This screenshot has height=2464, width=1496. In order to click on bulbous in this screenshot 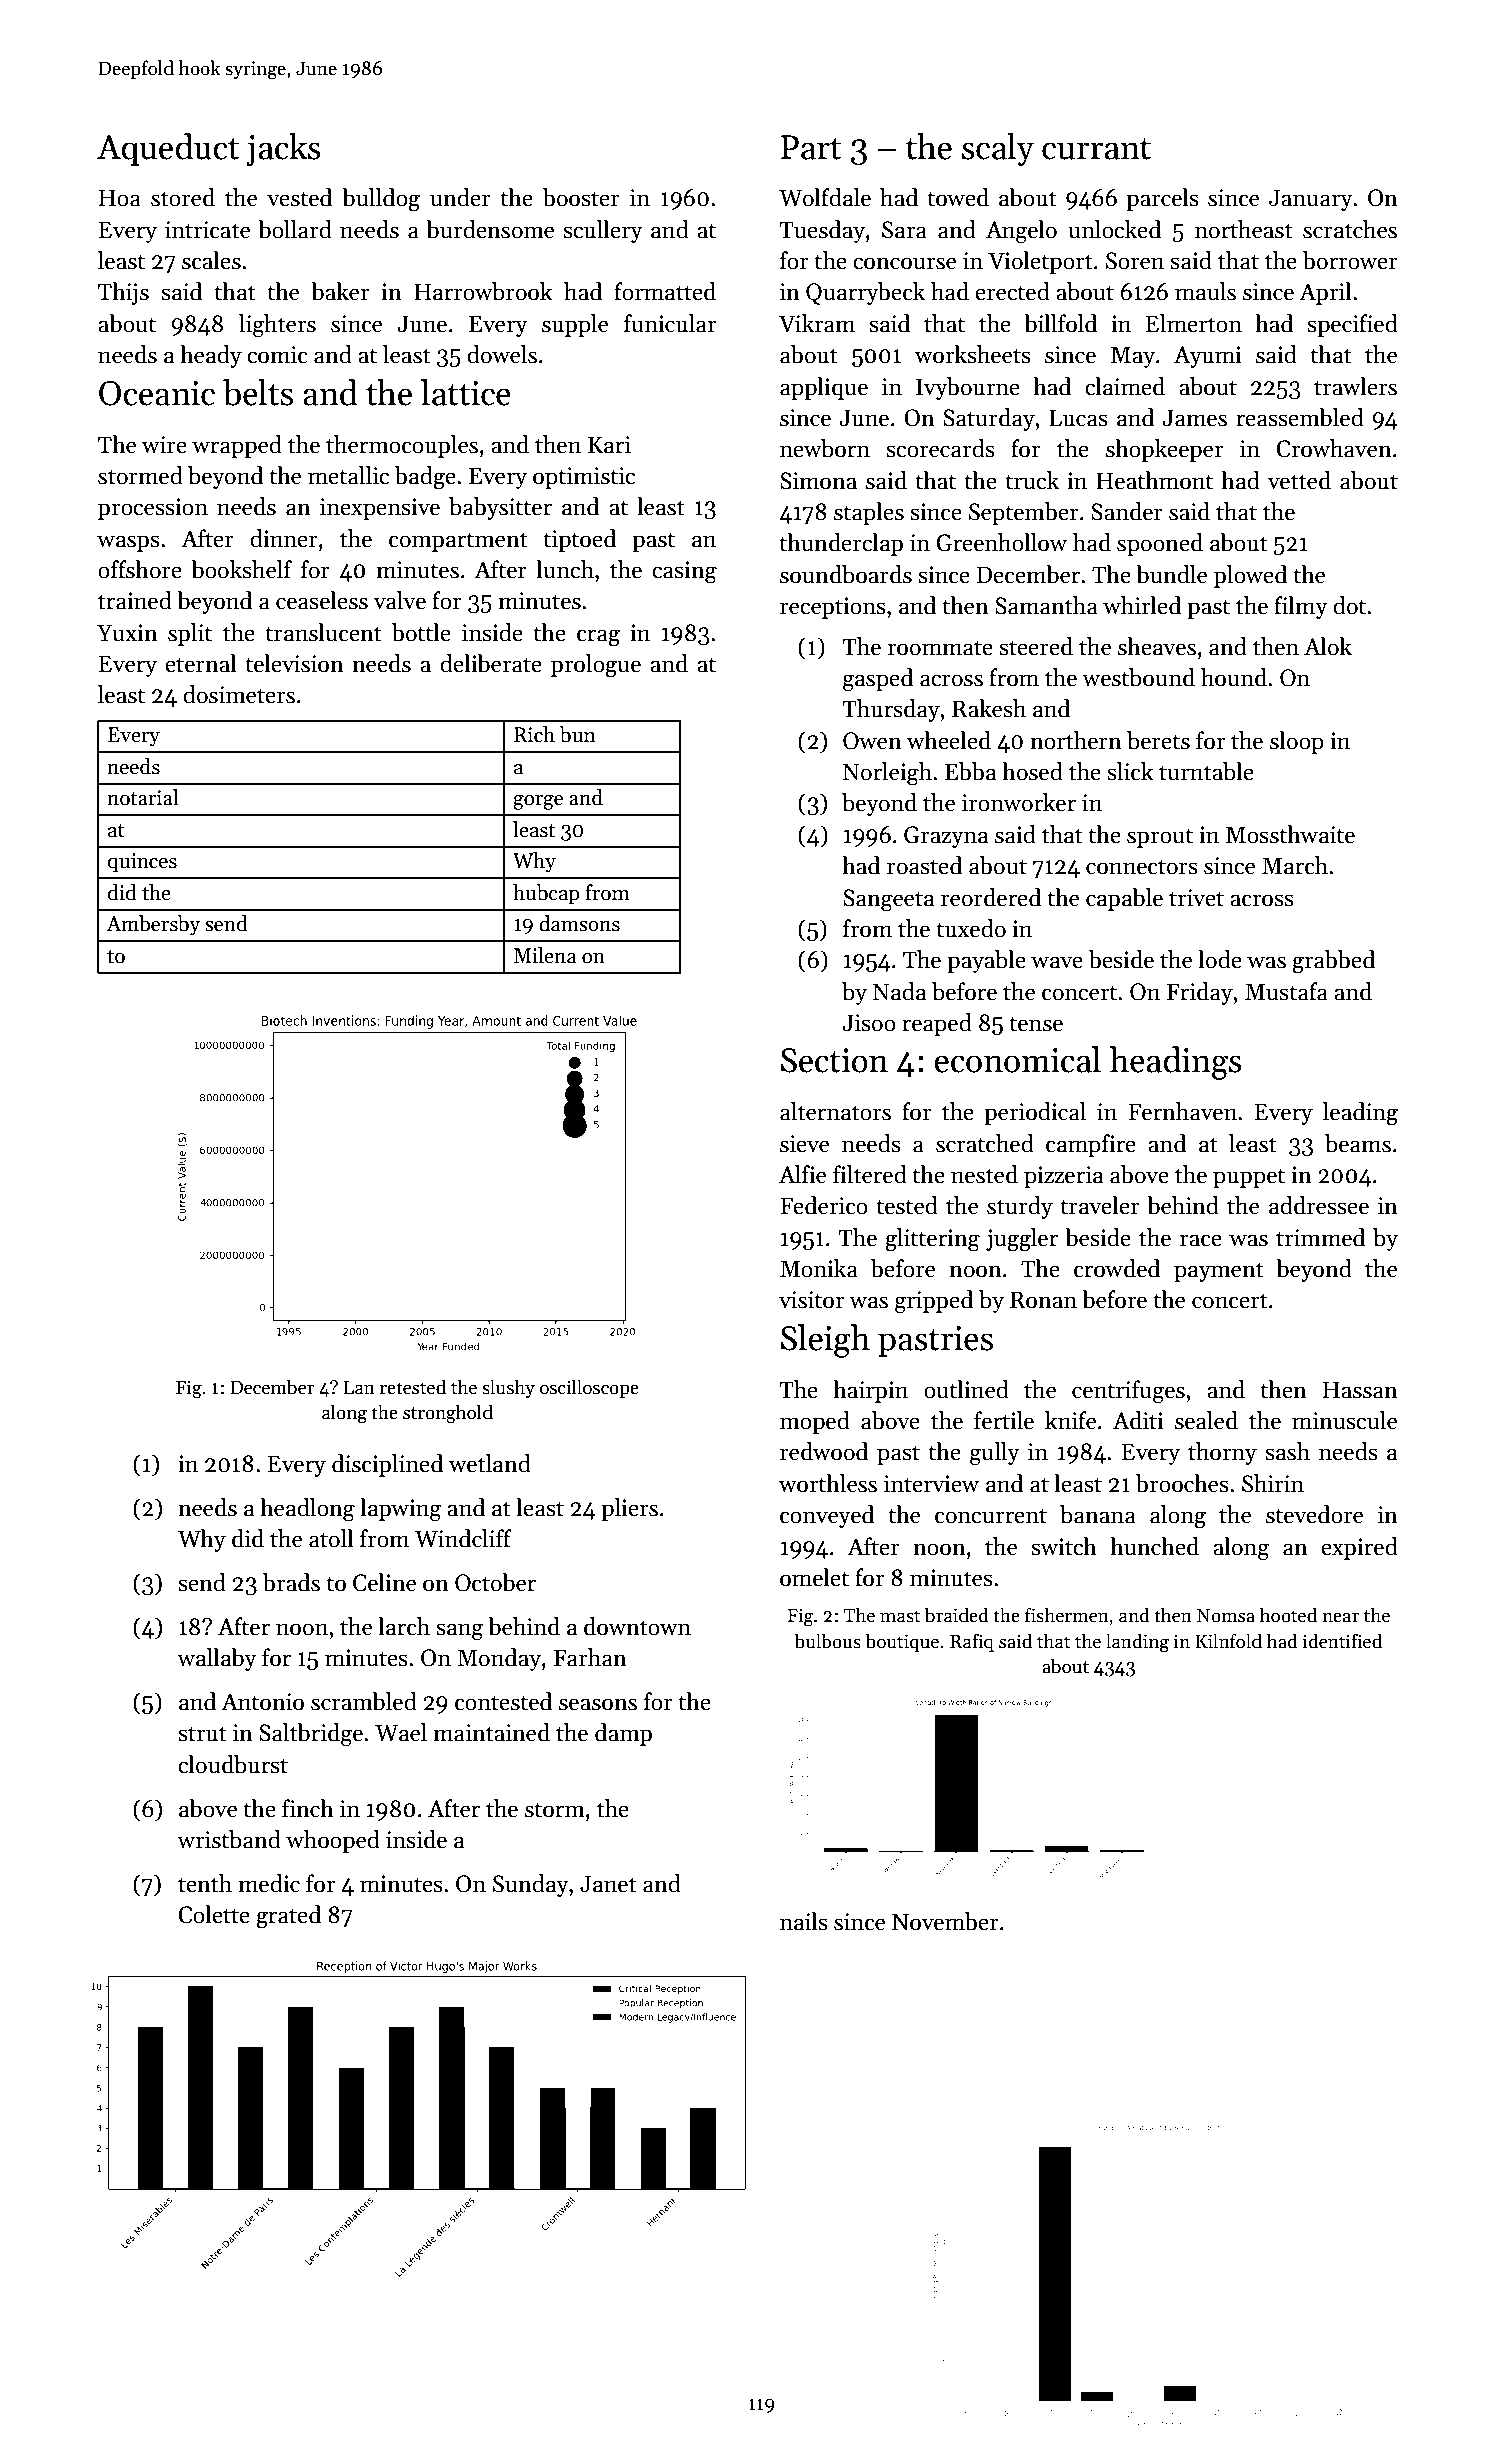, I will do `click(828, 1641)`.
